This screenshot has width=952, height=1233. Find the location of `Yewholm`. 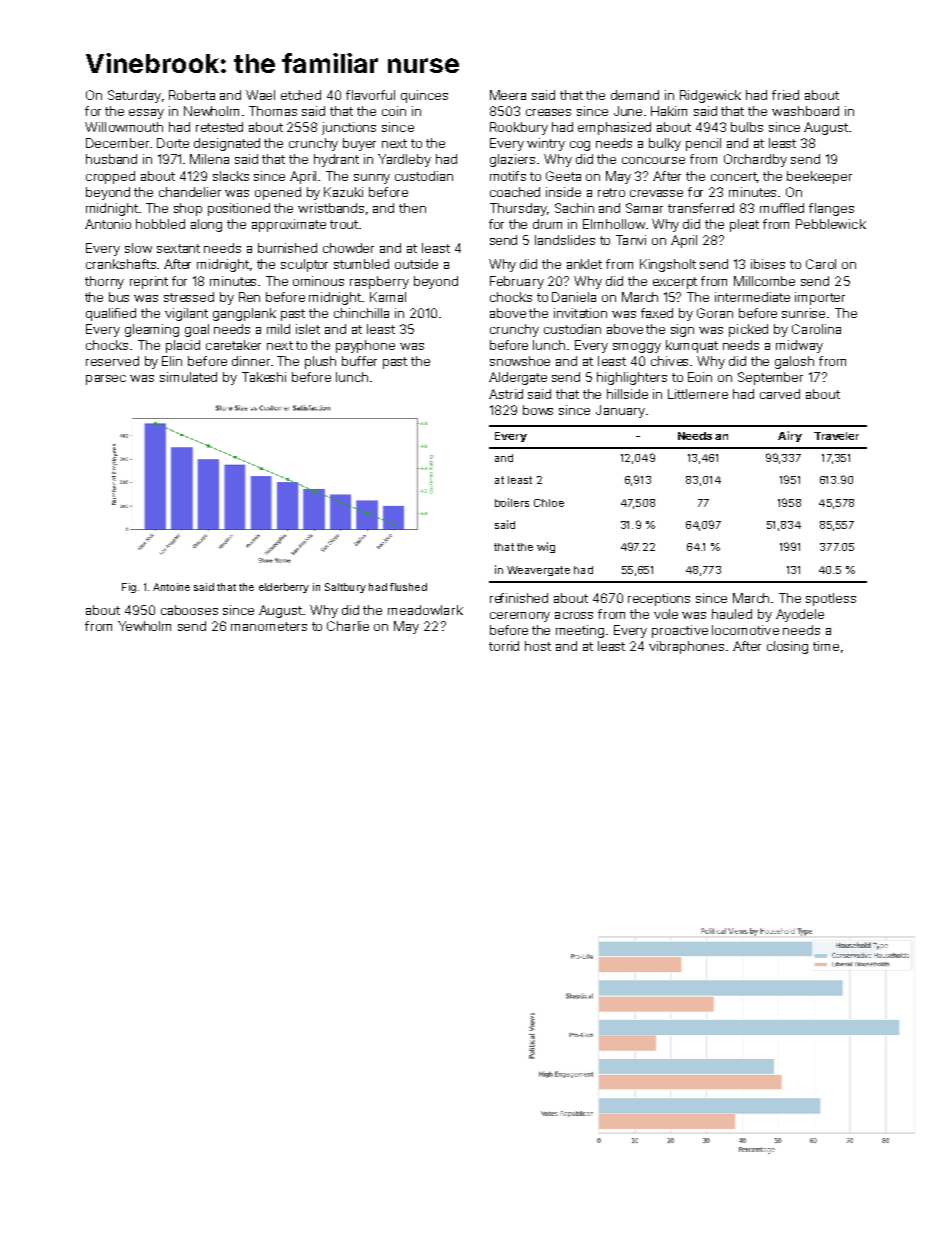

Yewholm is located at coordinates (144, 626).
